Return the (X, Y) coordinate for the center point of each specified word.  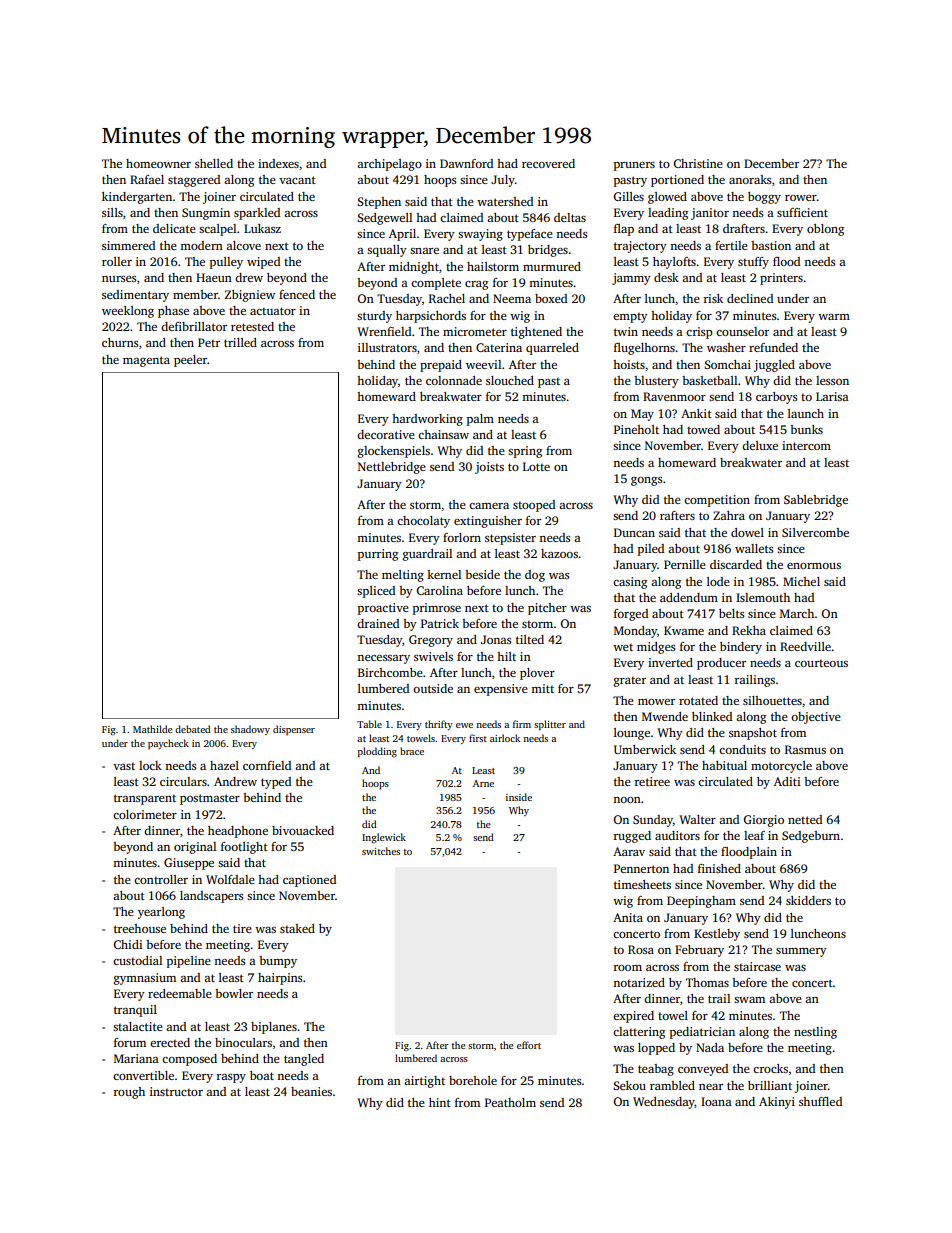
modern (201, 245)
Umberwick (645, 749)
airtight (424, 1082)
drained (378, 623)
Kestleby (717, 935)
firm (522, 724)
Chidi (127, 944)
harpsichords (431, 317)
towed (703, 429)
